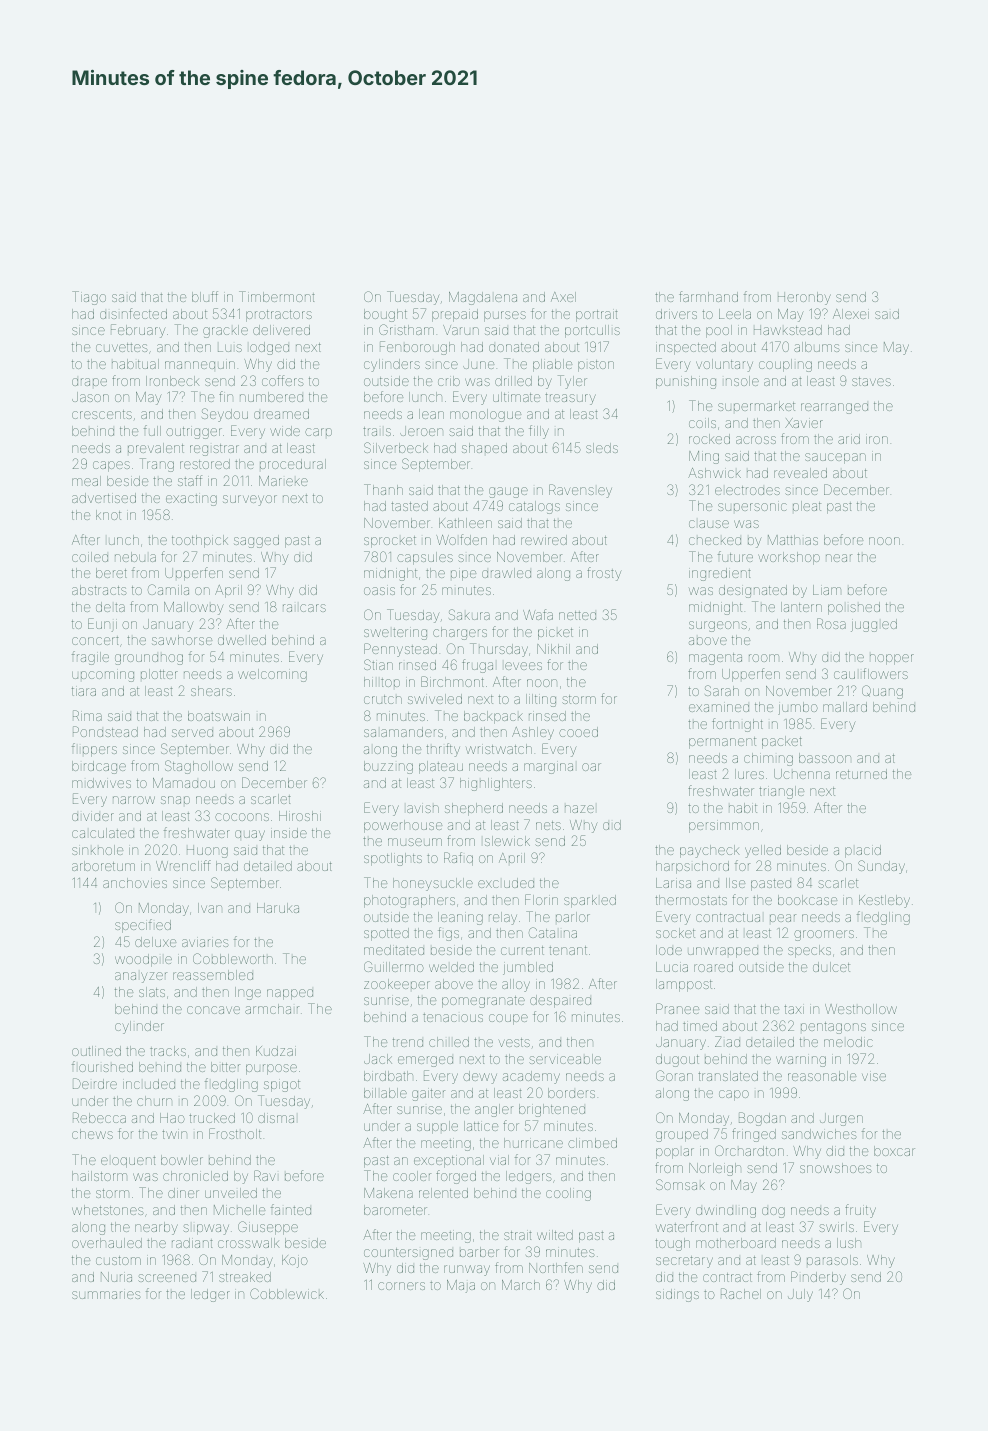 The width and height of the screenshot is (988, 1431). What do you see at coordinates (107, 1210) in the screenshot?
I see `whetstones` at bounding box center [107, 1210].
